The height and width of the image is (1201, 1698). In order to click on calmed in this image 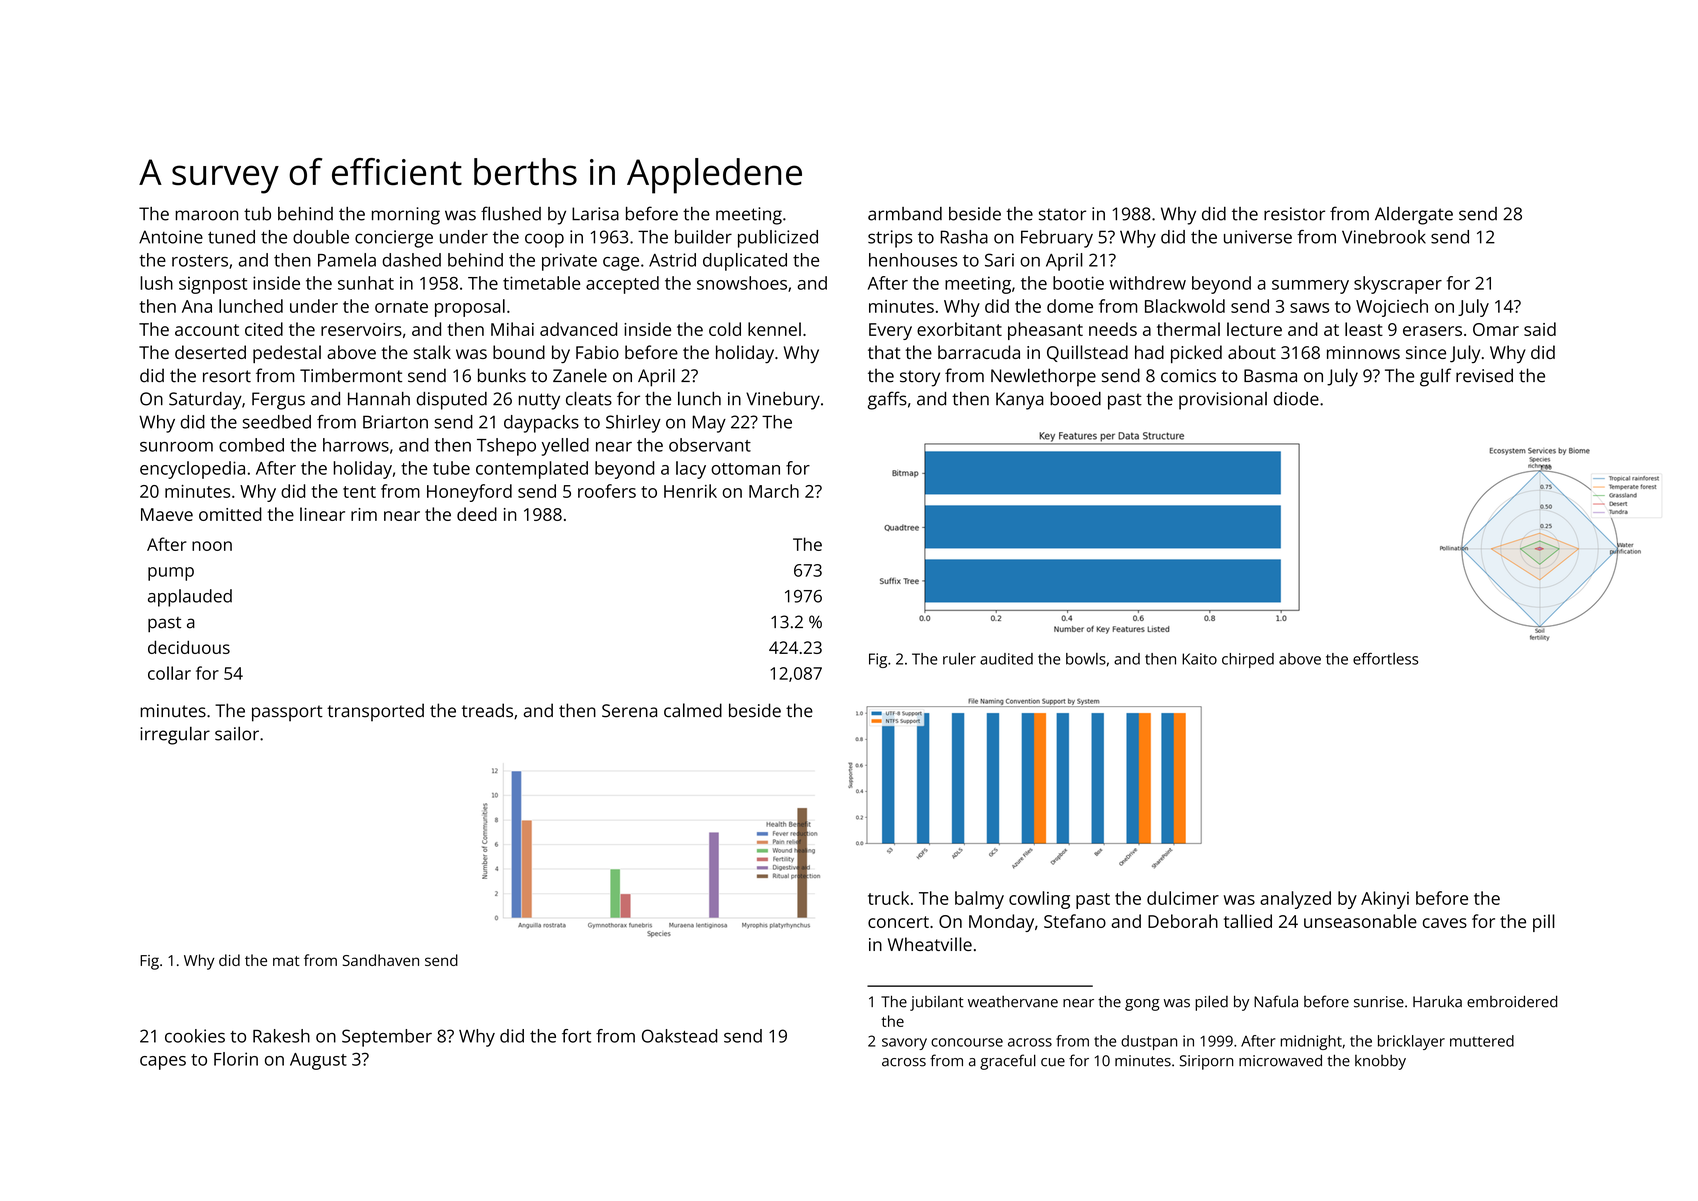, I will do `click(693, 710)`.
